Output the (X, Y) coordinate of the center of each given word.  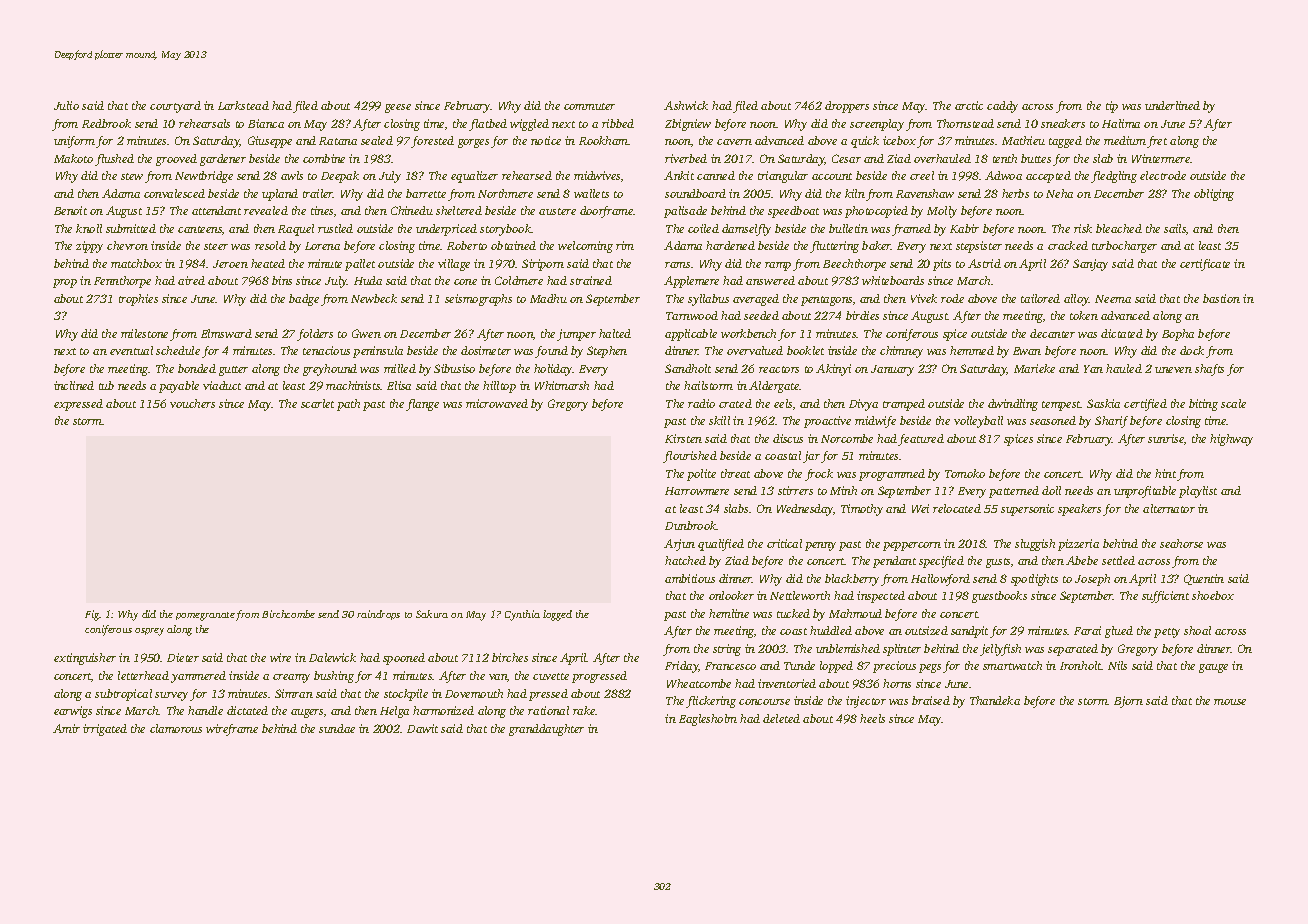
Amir (66, 728)
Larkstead (243, 105)
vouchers (192, 403)
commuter (589, 106)
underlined (1172, 105)
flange (422, 405)
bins (282, 280)
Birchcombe (288, 614)
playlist (1198, 492)
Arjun (679, 545)
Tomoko (965, 473)
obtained (513, 245)
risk (1083, 228)
